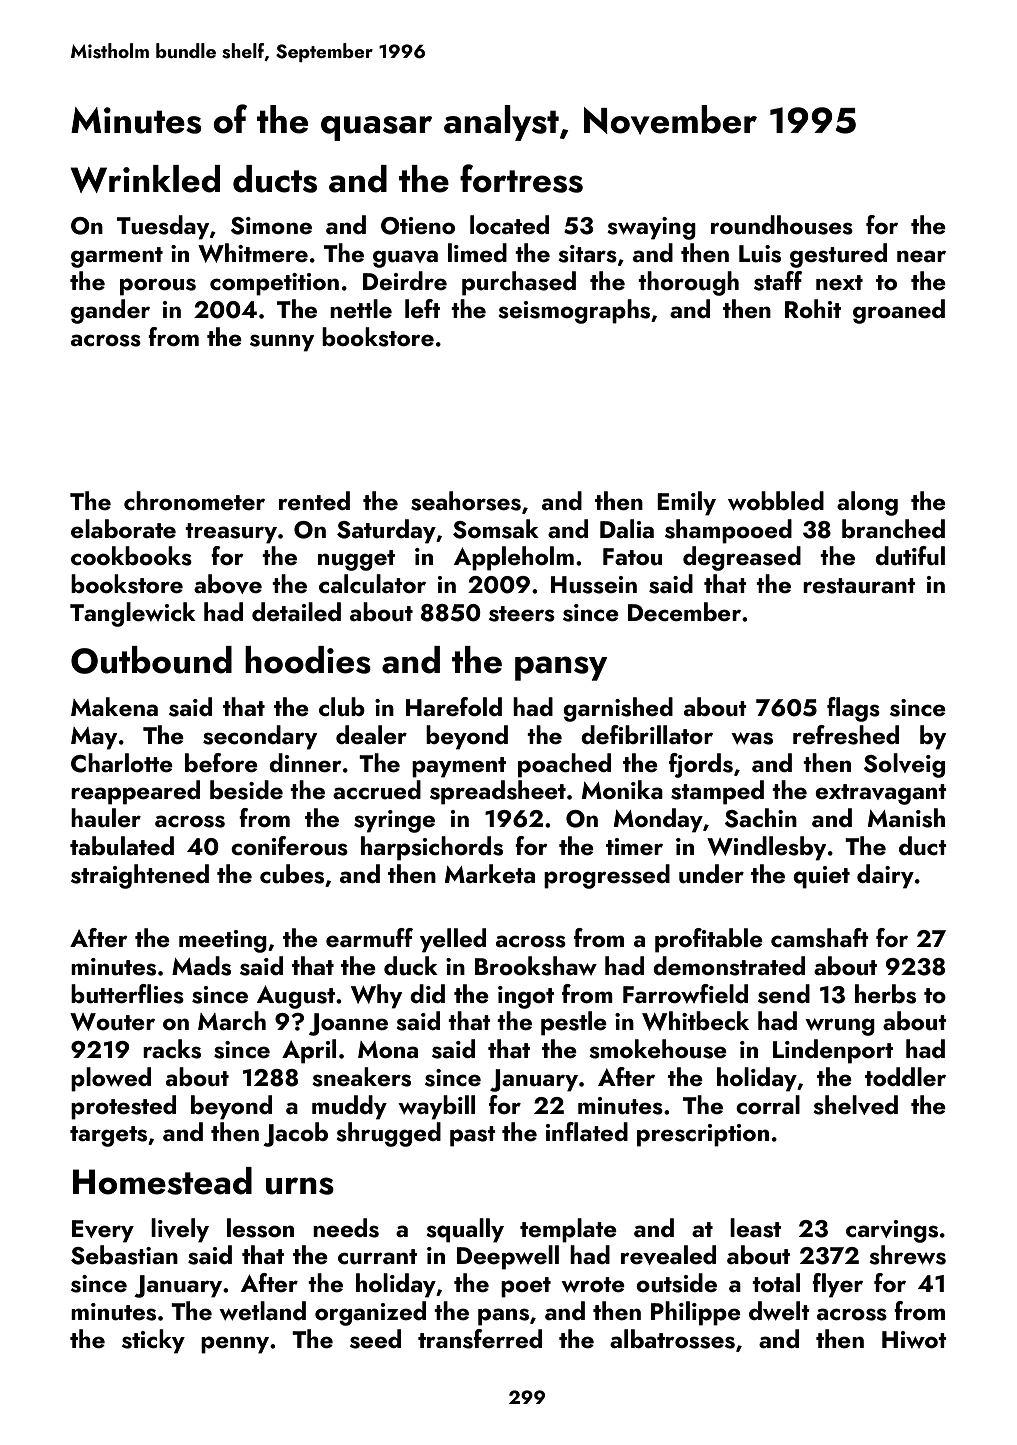 This image has width=1017, height=1445. What do you see at coordinates (782, 225) in the image?
I see `roundhouses` at bounding box center [782, 225].
